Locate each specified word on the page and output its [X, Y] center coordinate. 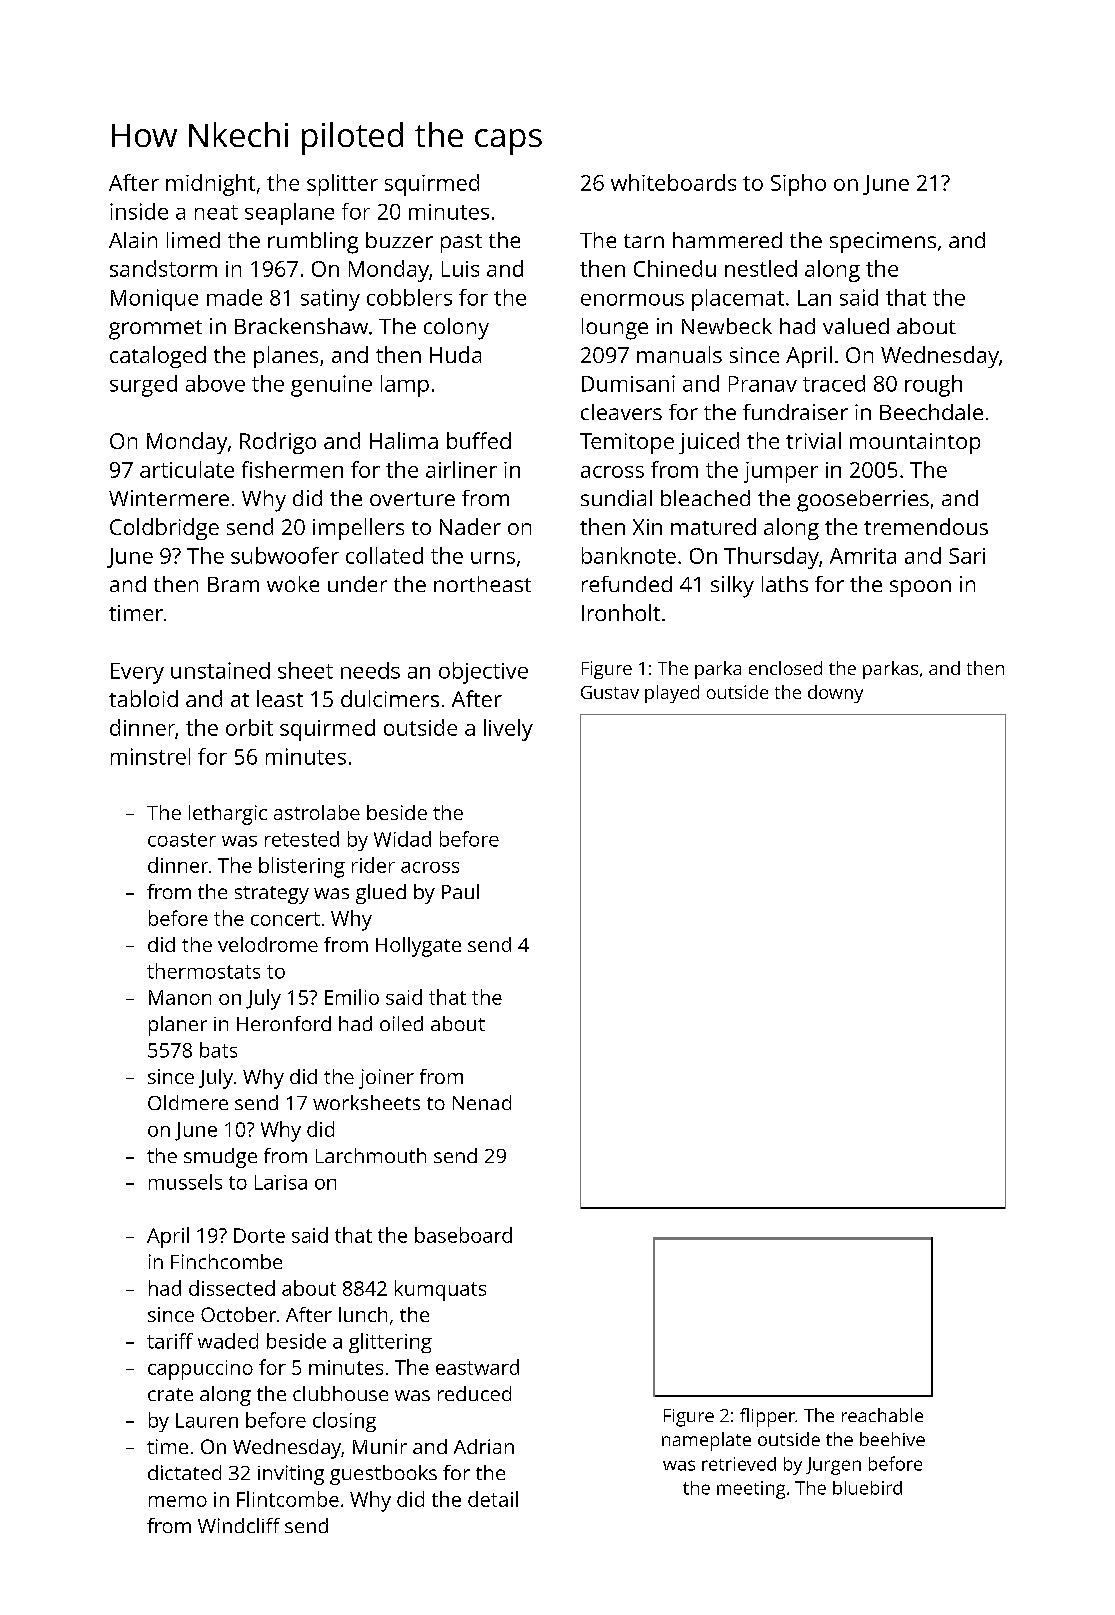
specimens [883, 242]
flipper [767, 1417]
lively [508, 730]
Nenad [482, 1102]
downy [835, 694]
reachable [882, 1415]
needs [370, 670]
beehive [892, 1439]
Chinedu [675, 268]
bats [218, 1050]
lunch [363, 1314]
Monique [154, 300]
